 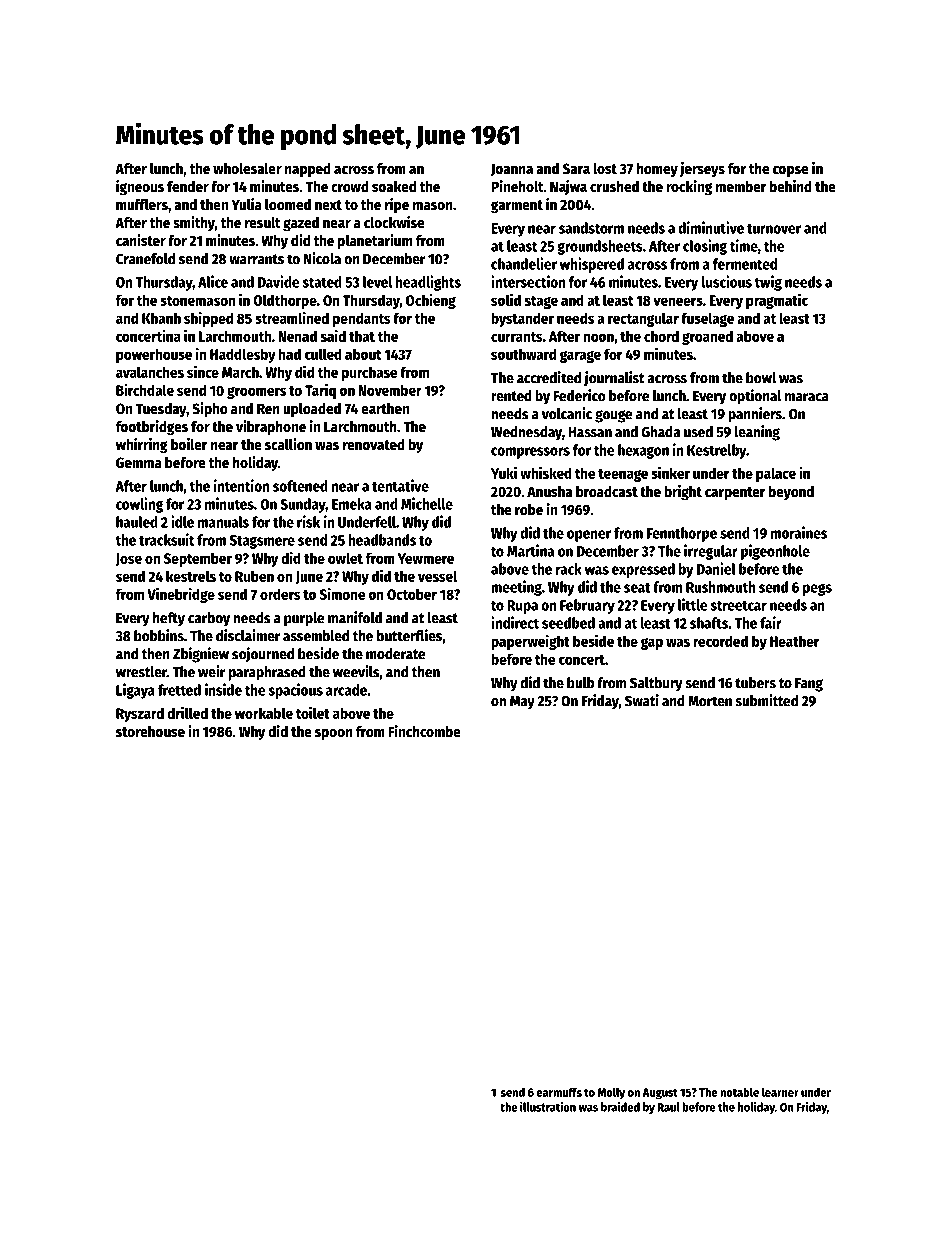 What do you see at coordinates (140, 714) in the image?
I see `Ryszard` at bounding box center [140, 714].
